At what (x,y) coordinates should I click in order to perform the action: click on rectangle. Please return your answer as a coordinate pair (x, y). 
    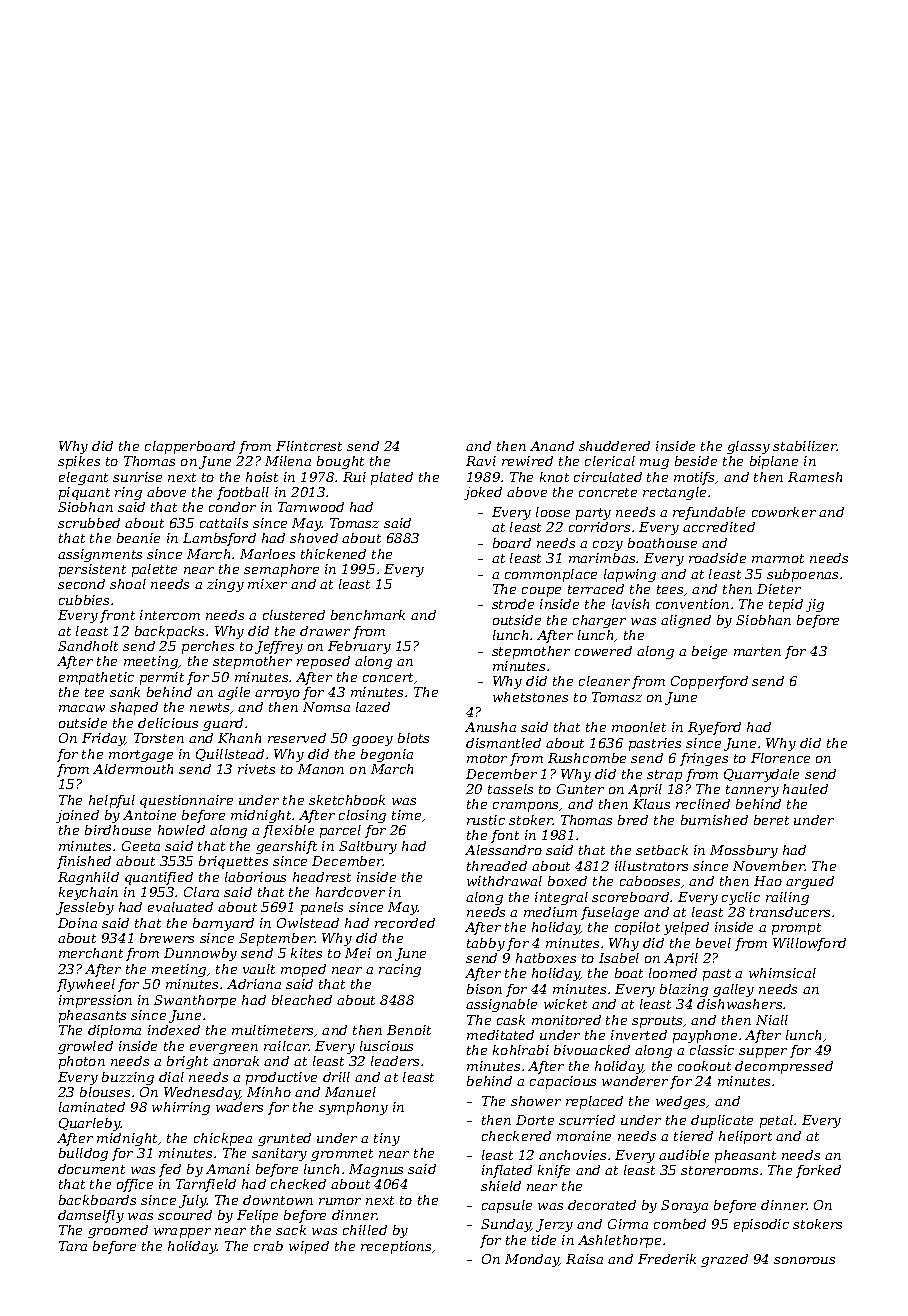
    Looking at the image, I should click on (674, 493).
